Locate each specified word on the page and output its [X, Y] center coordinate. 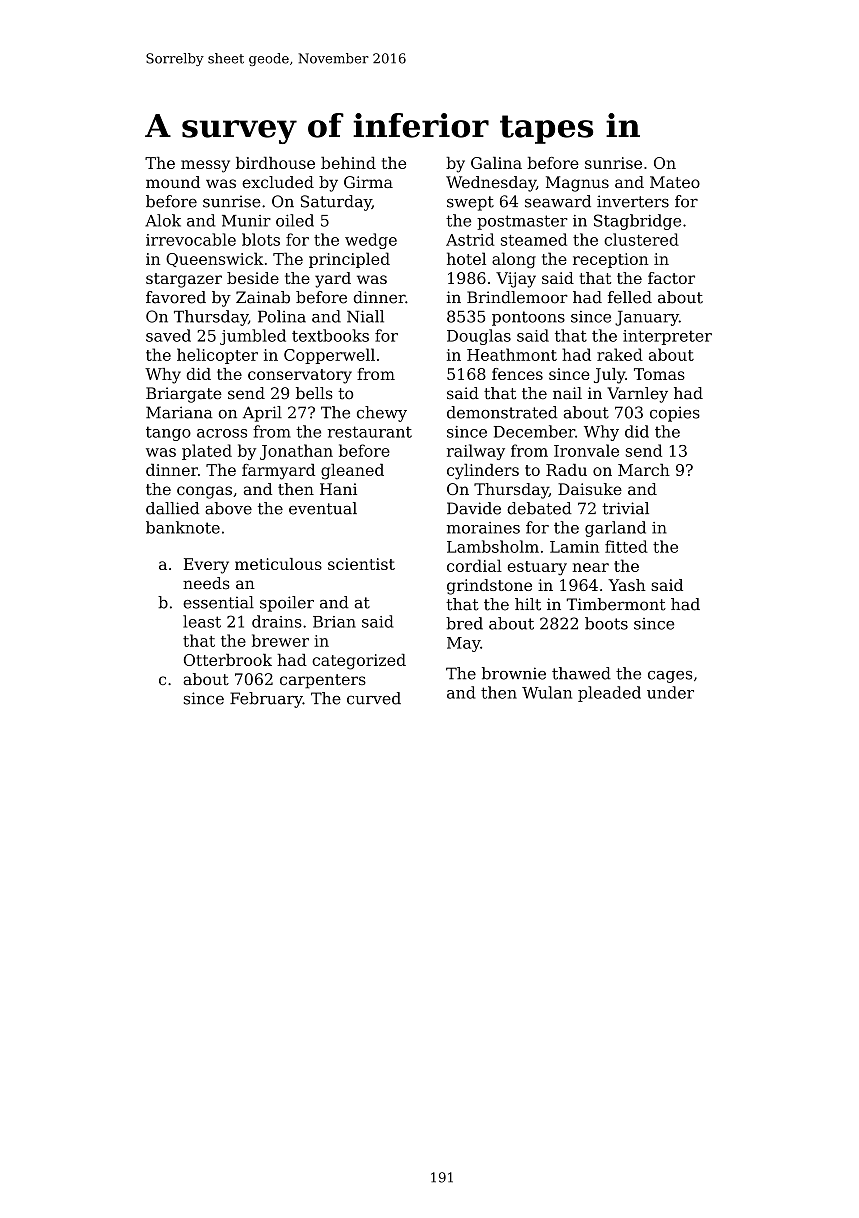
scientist [361, 564]
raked [620, 354]
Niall [365, 316]
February [266, 700]
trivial [625, 508]
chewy [382, 414]
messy [205, 166]
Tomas [659, 374]
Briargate [184, 395]
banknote [183, 527]
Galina [496, 163]
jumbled [253, 337]
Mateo [675, 182]
